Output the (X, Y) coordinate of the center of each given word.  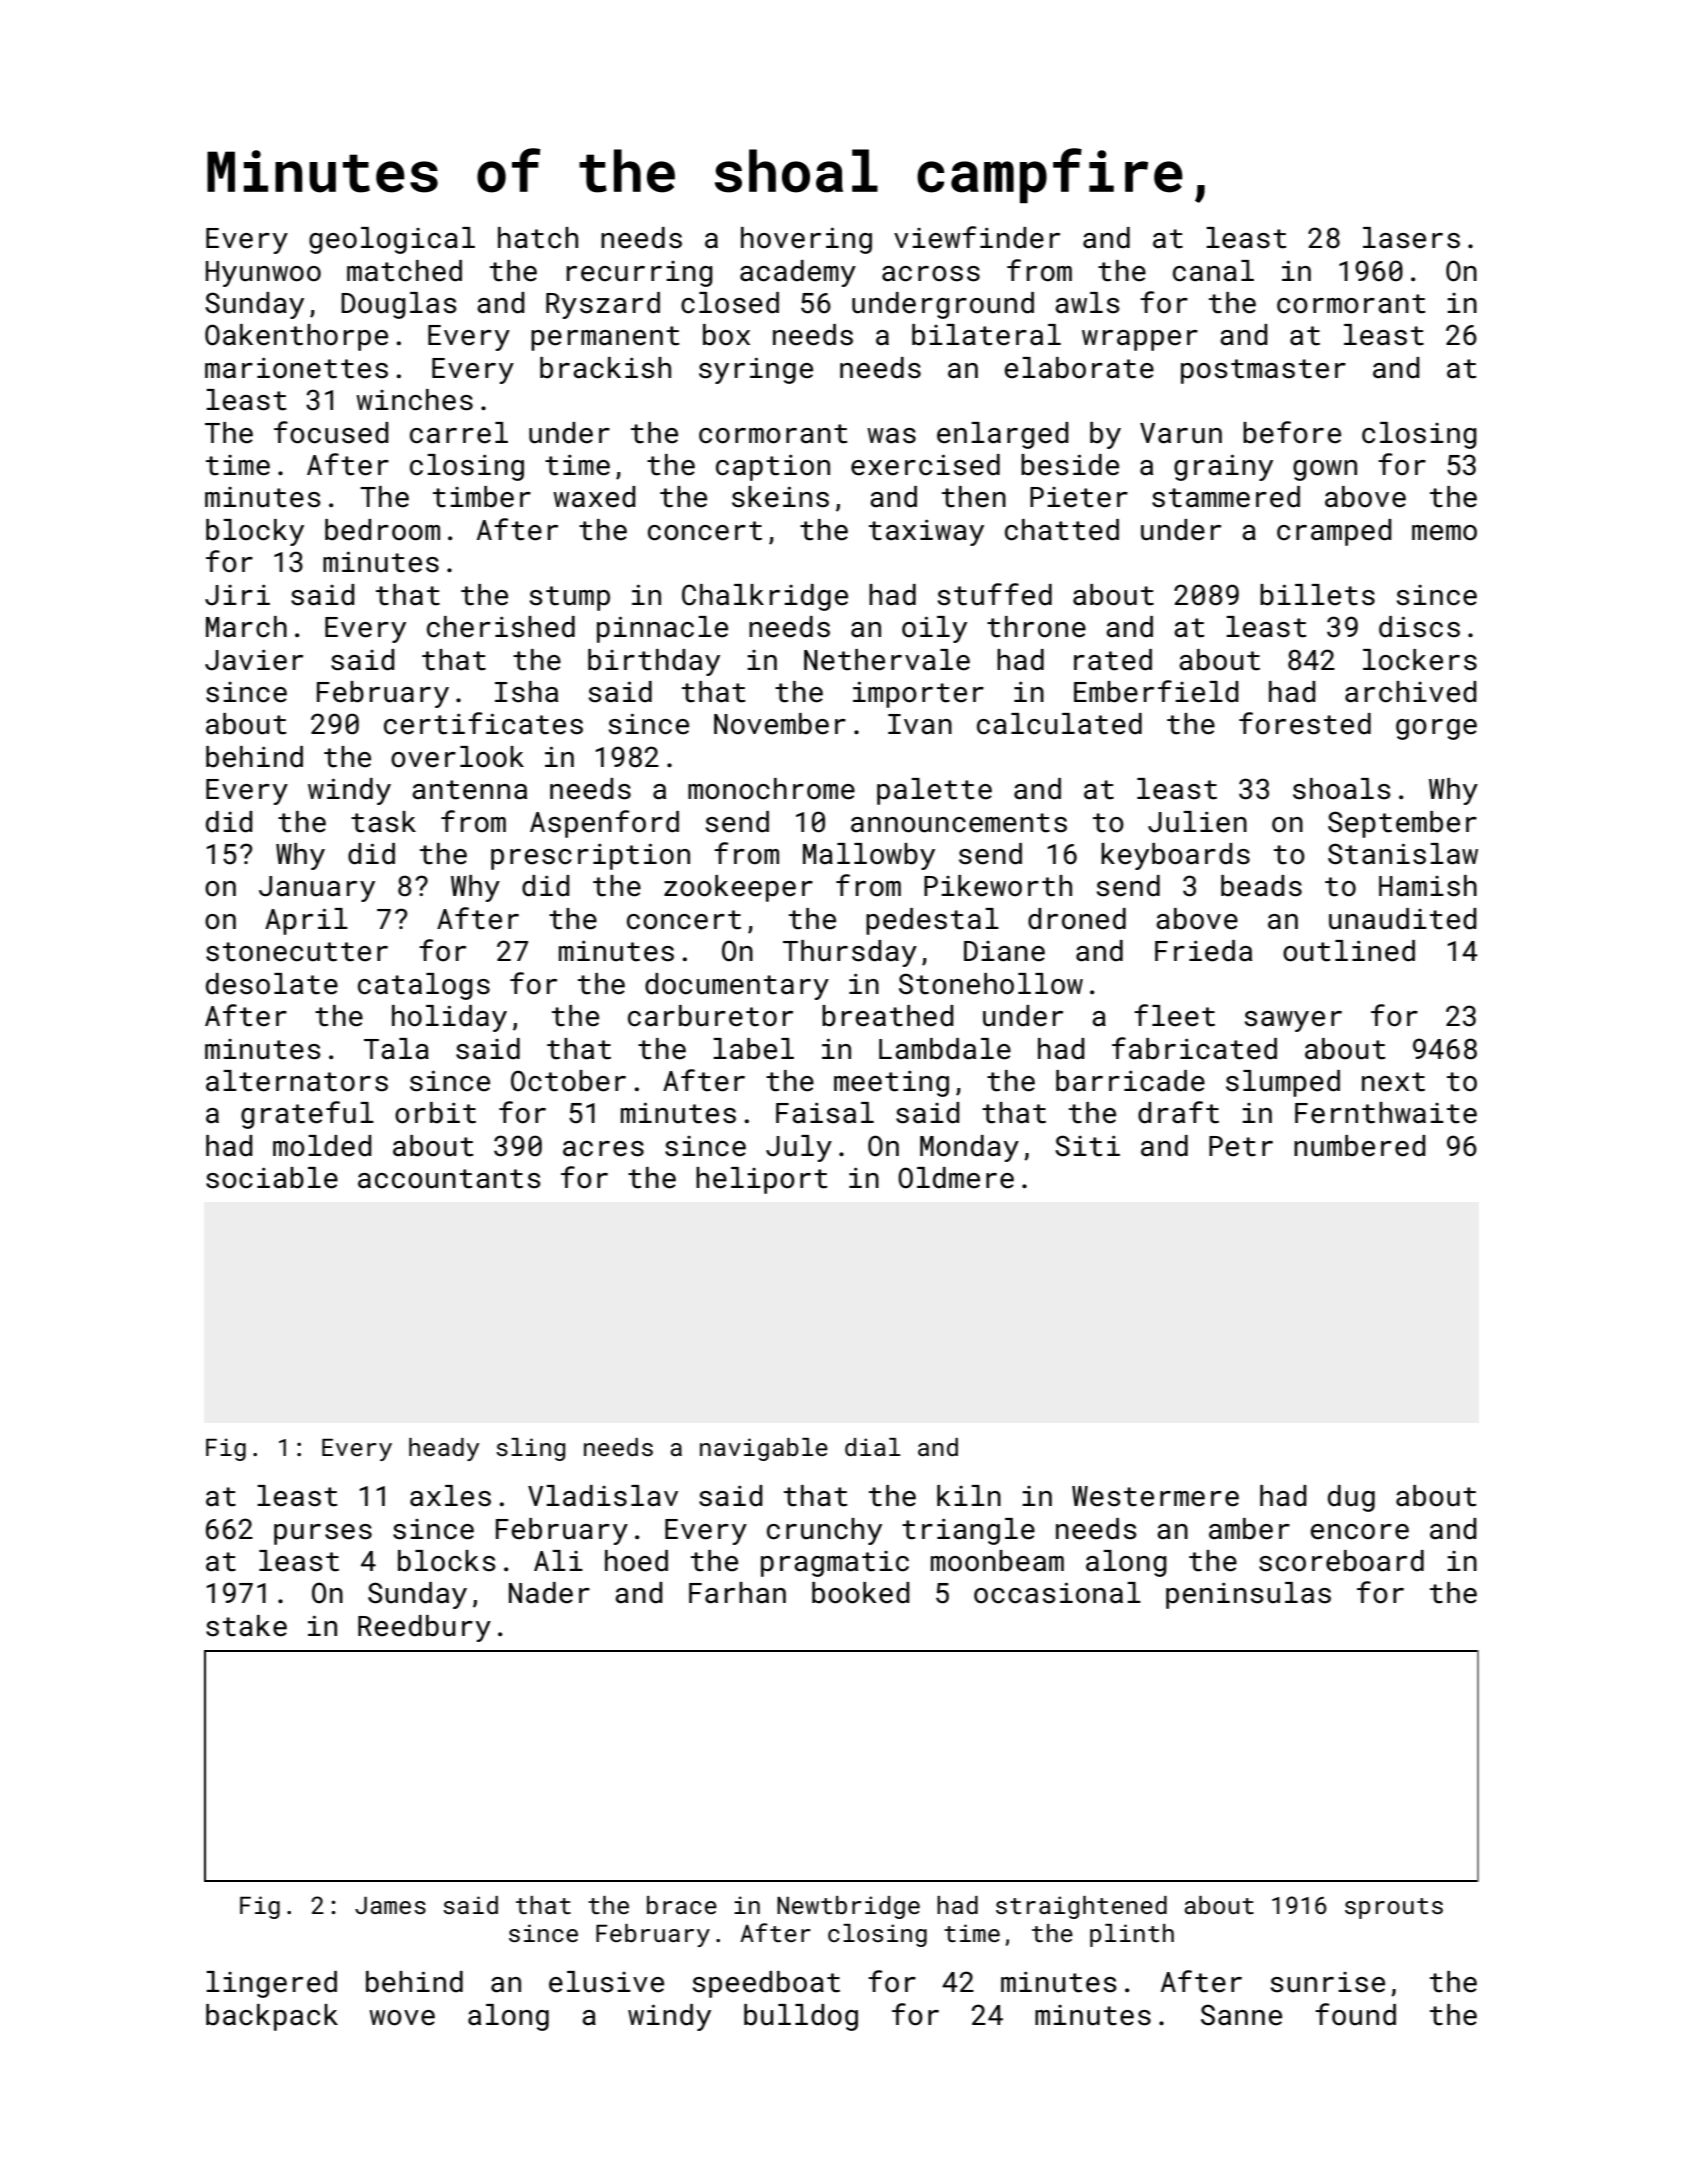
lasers (1411, 238)
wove (402, 2018)
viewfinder (977, 237)
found (1355, 2014)
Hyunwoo (263, 274)
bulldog (801, 2017)
